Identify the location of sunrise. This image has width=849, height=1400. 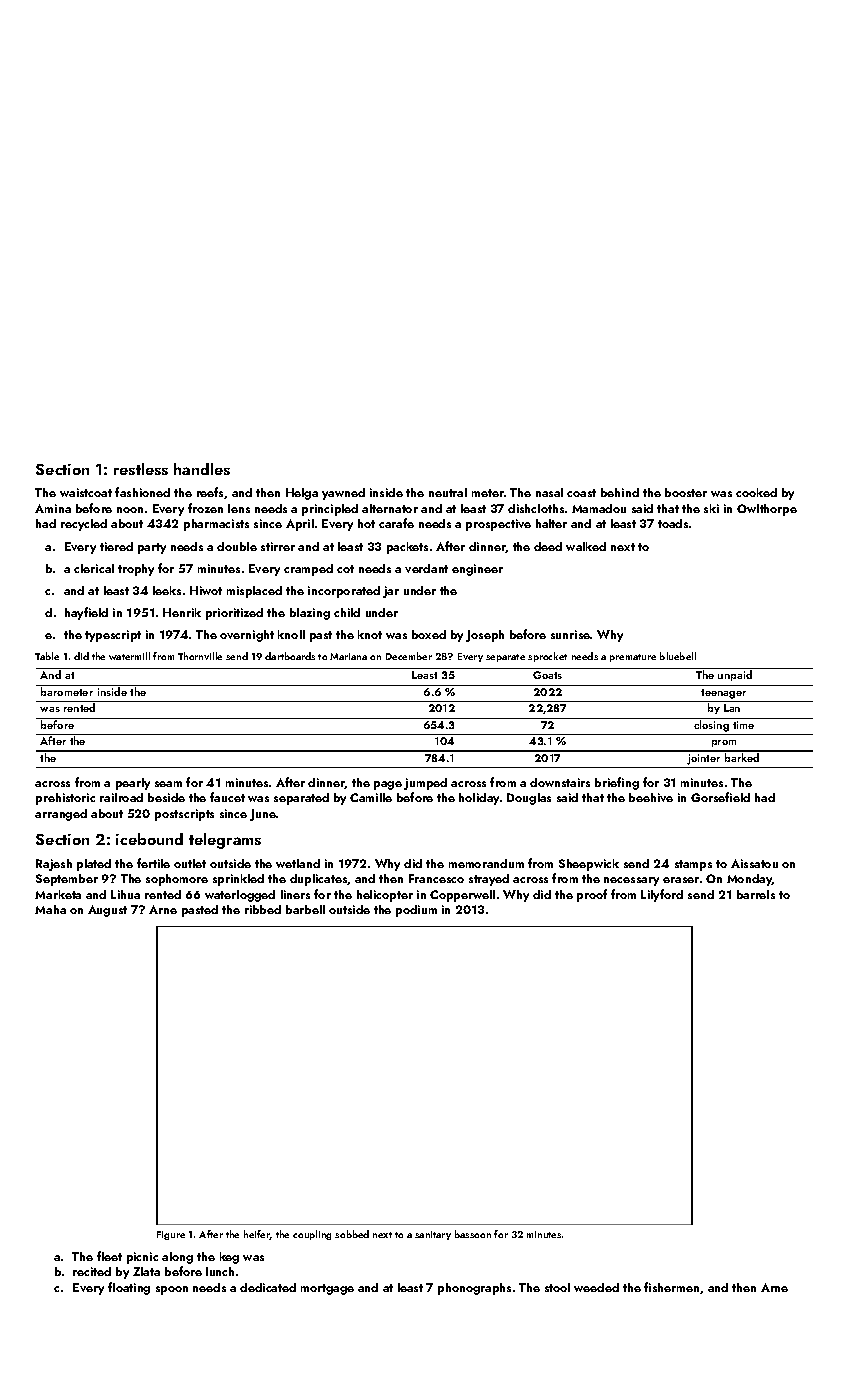
(571, 634).
